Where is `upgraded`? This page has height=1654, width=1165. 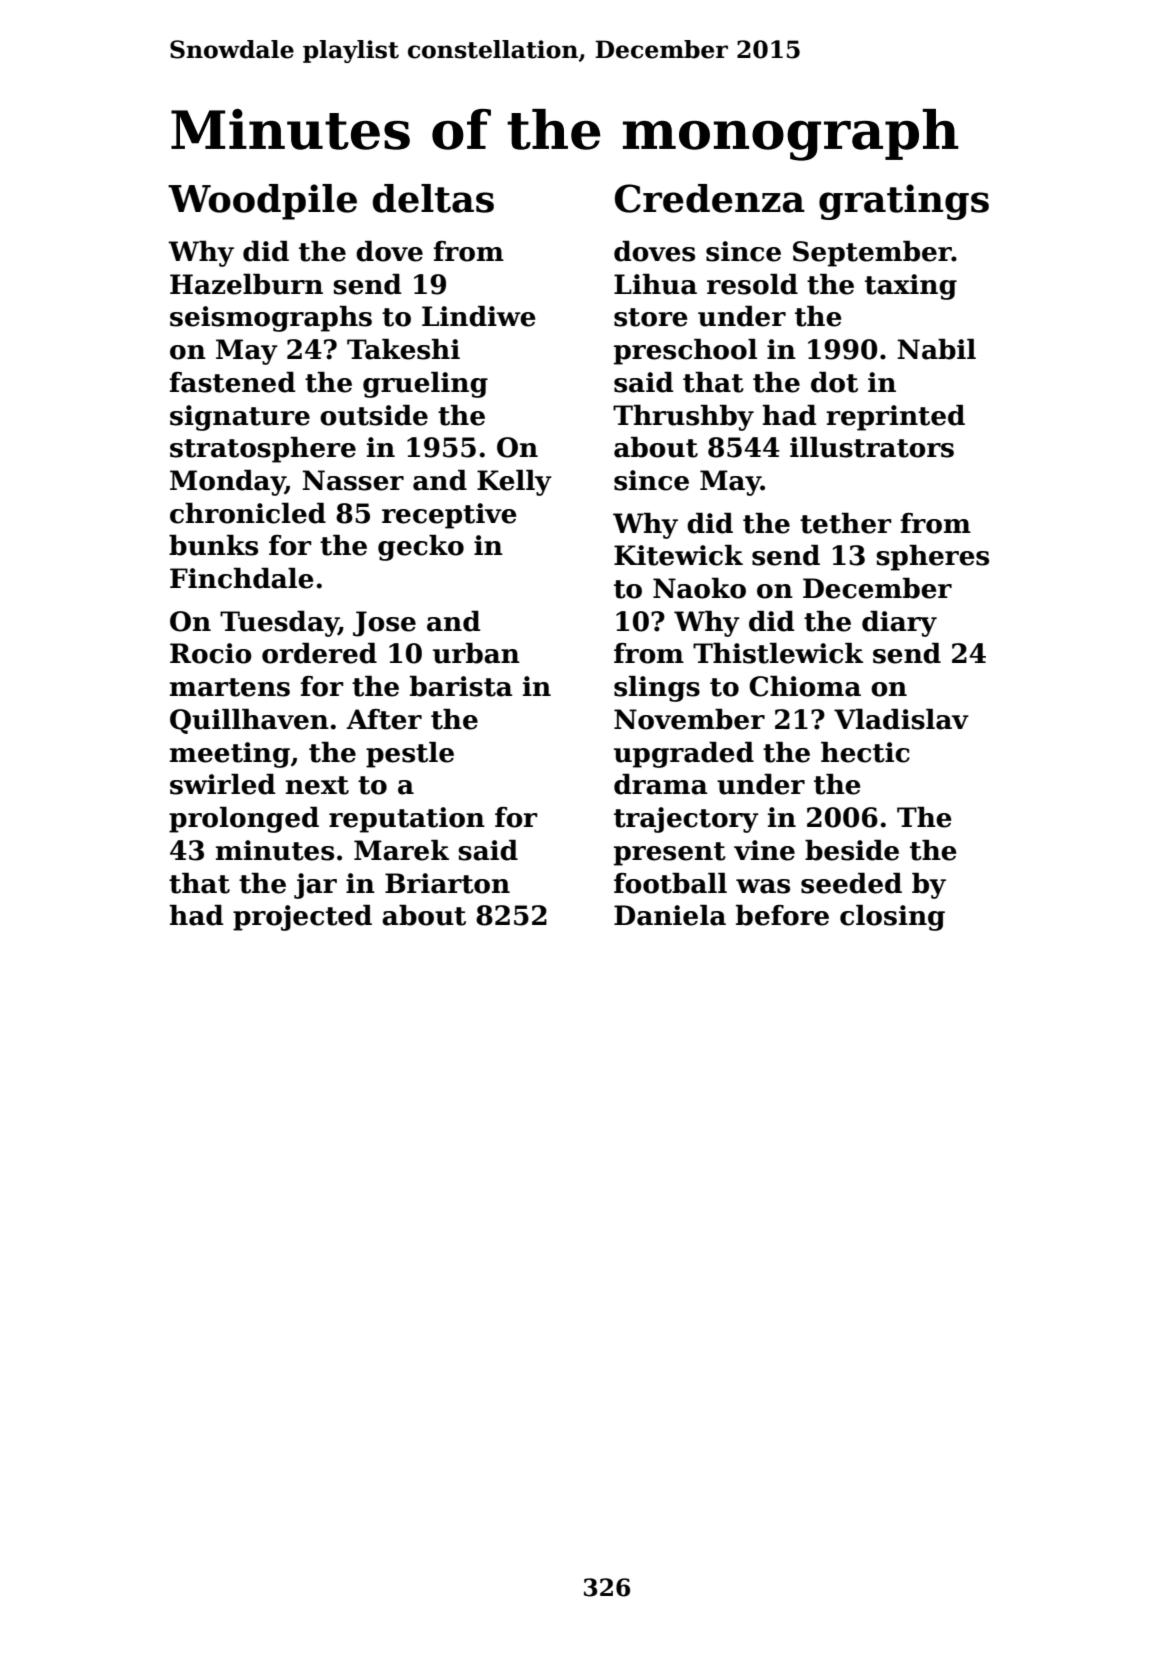
upgraded is located at coordinates (684, 755).
